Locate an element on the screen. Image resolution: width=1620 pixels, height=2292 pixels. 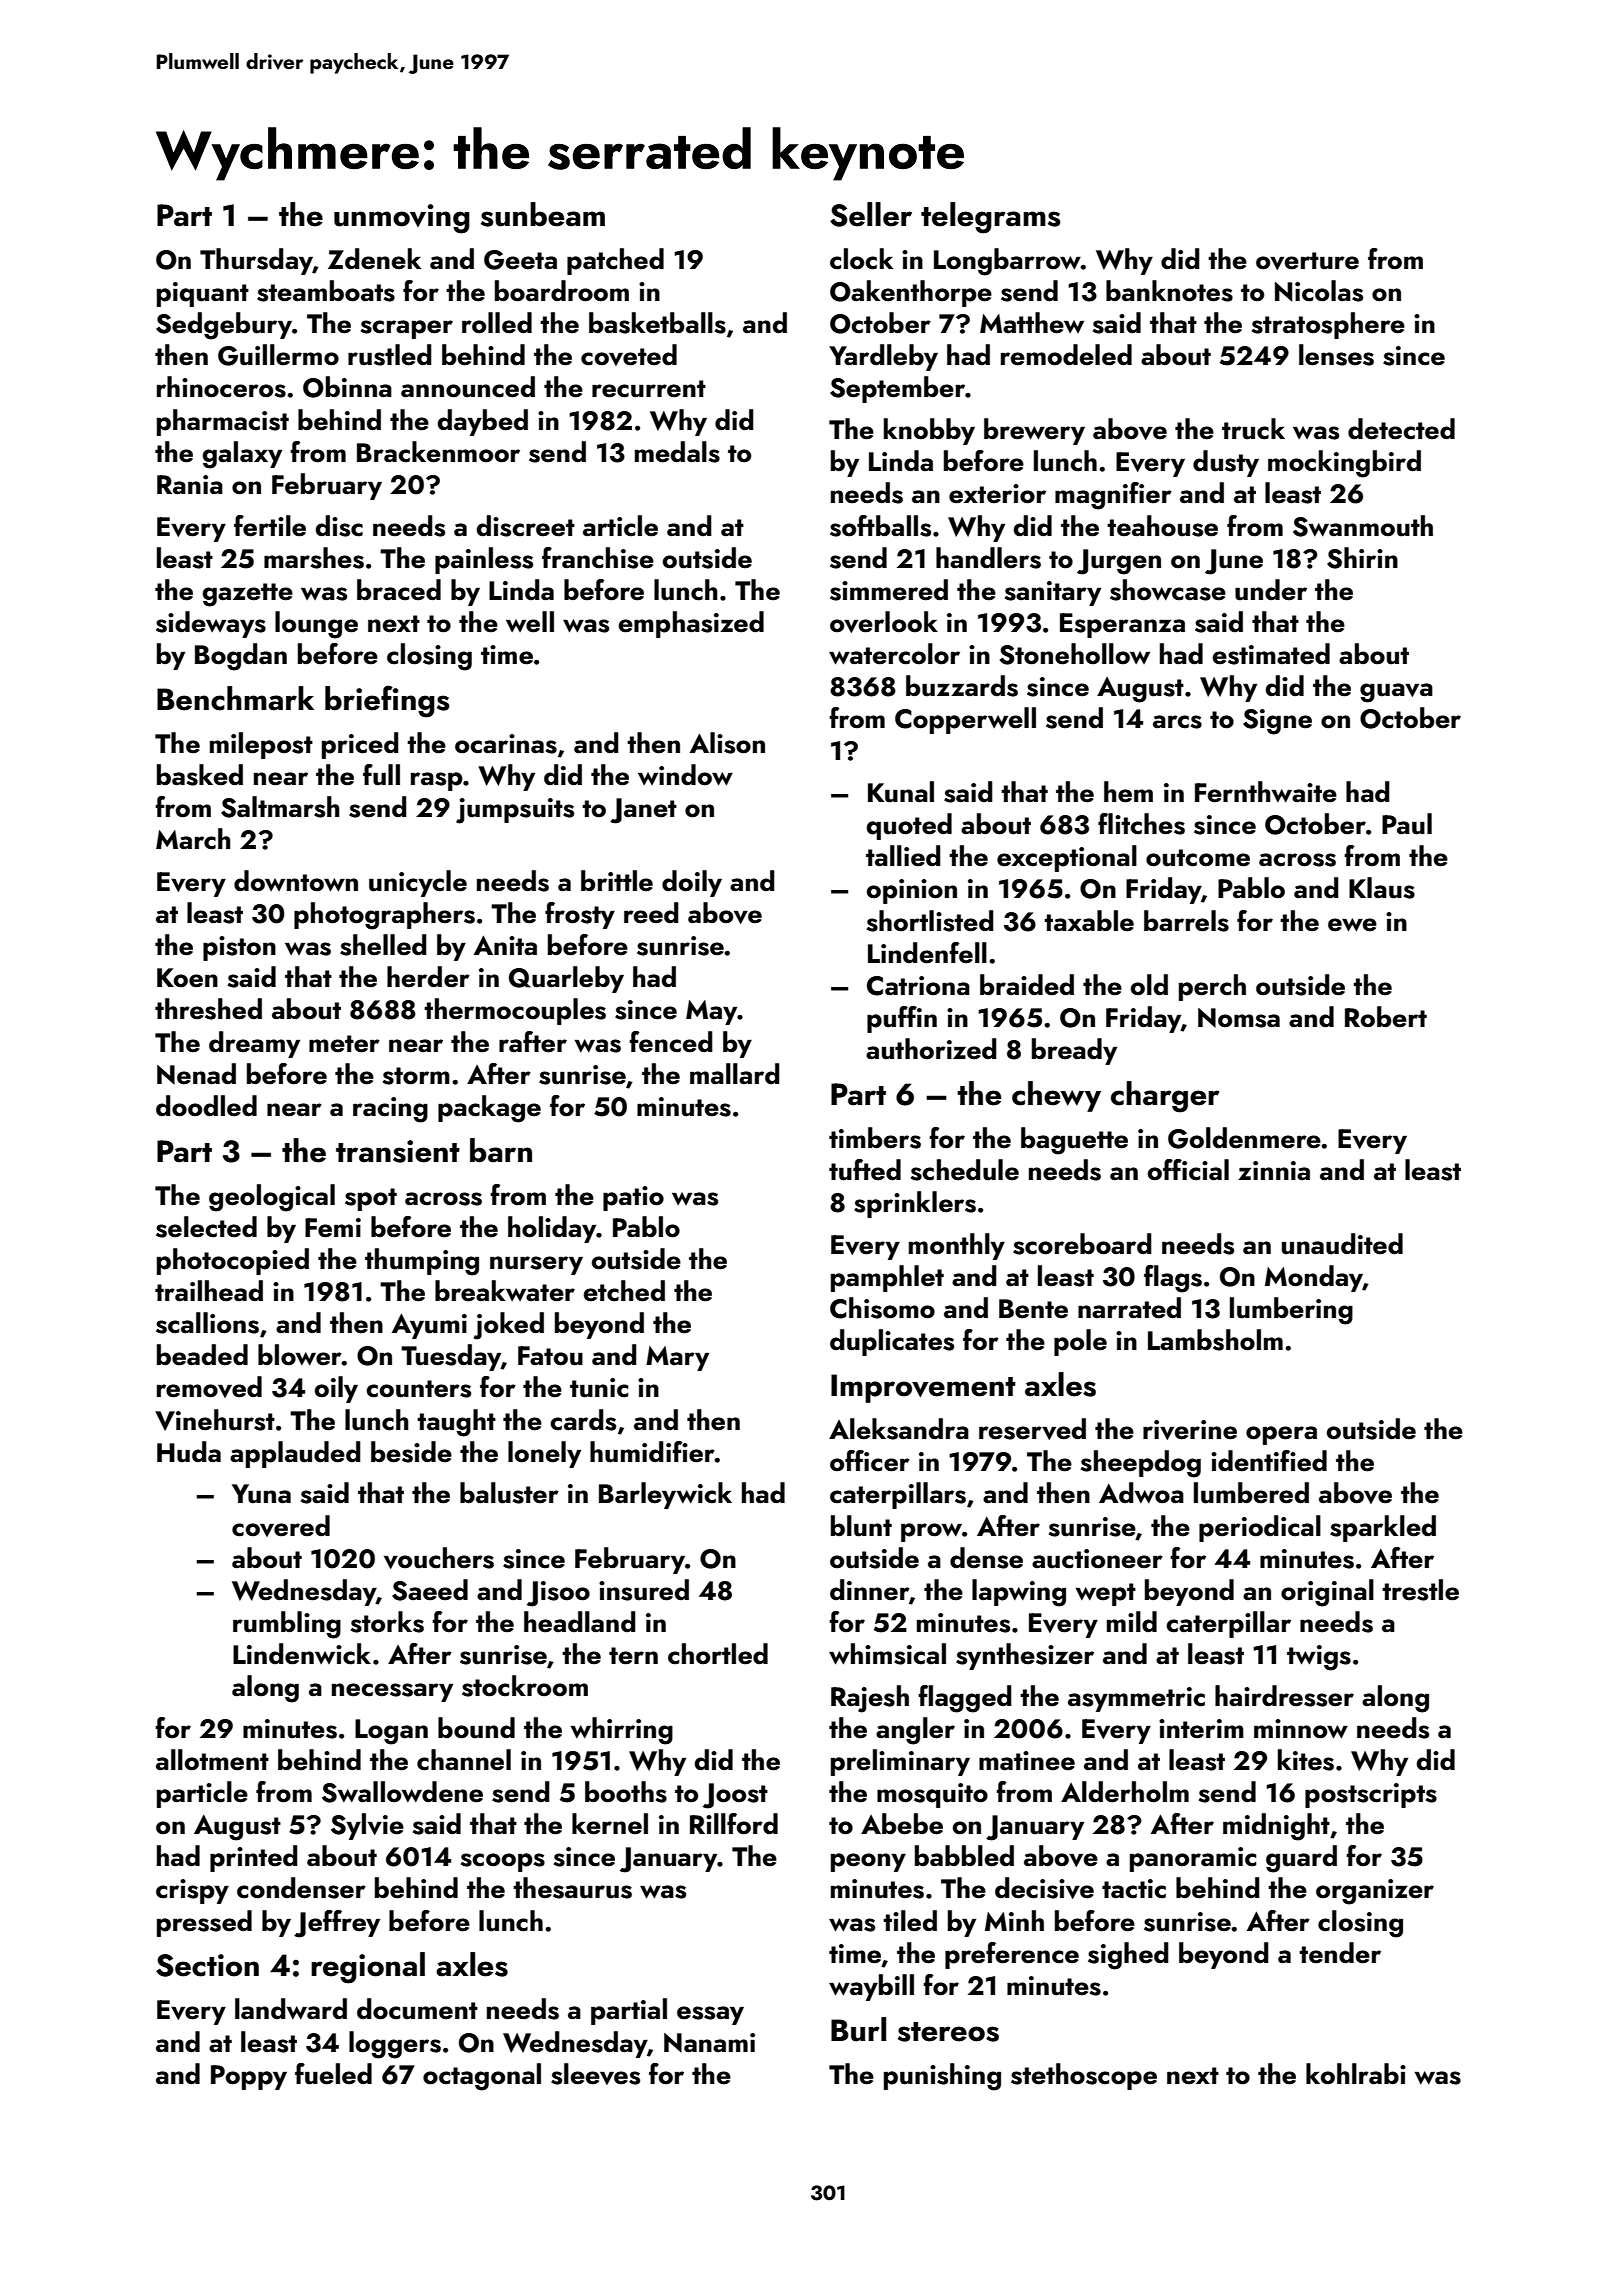
fertile is located at coordinates (270, 526).
